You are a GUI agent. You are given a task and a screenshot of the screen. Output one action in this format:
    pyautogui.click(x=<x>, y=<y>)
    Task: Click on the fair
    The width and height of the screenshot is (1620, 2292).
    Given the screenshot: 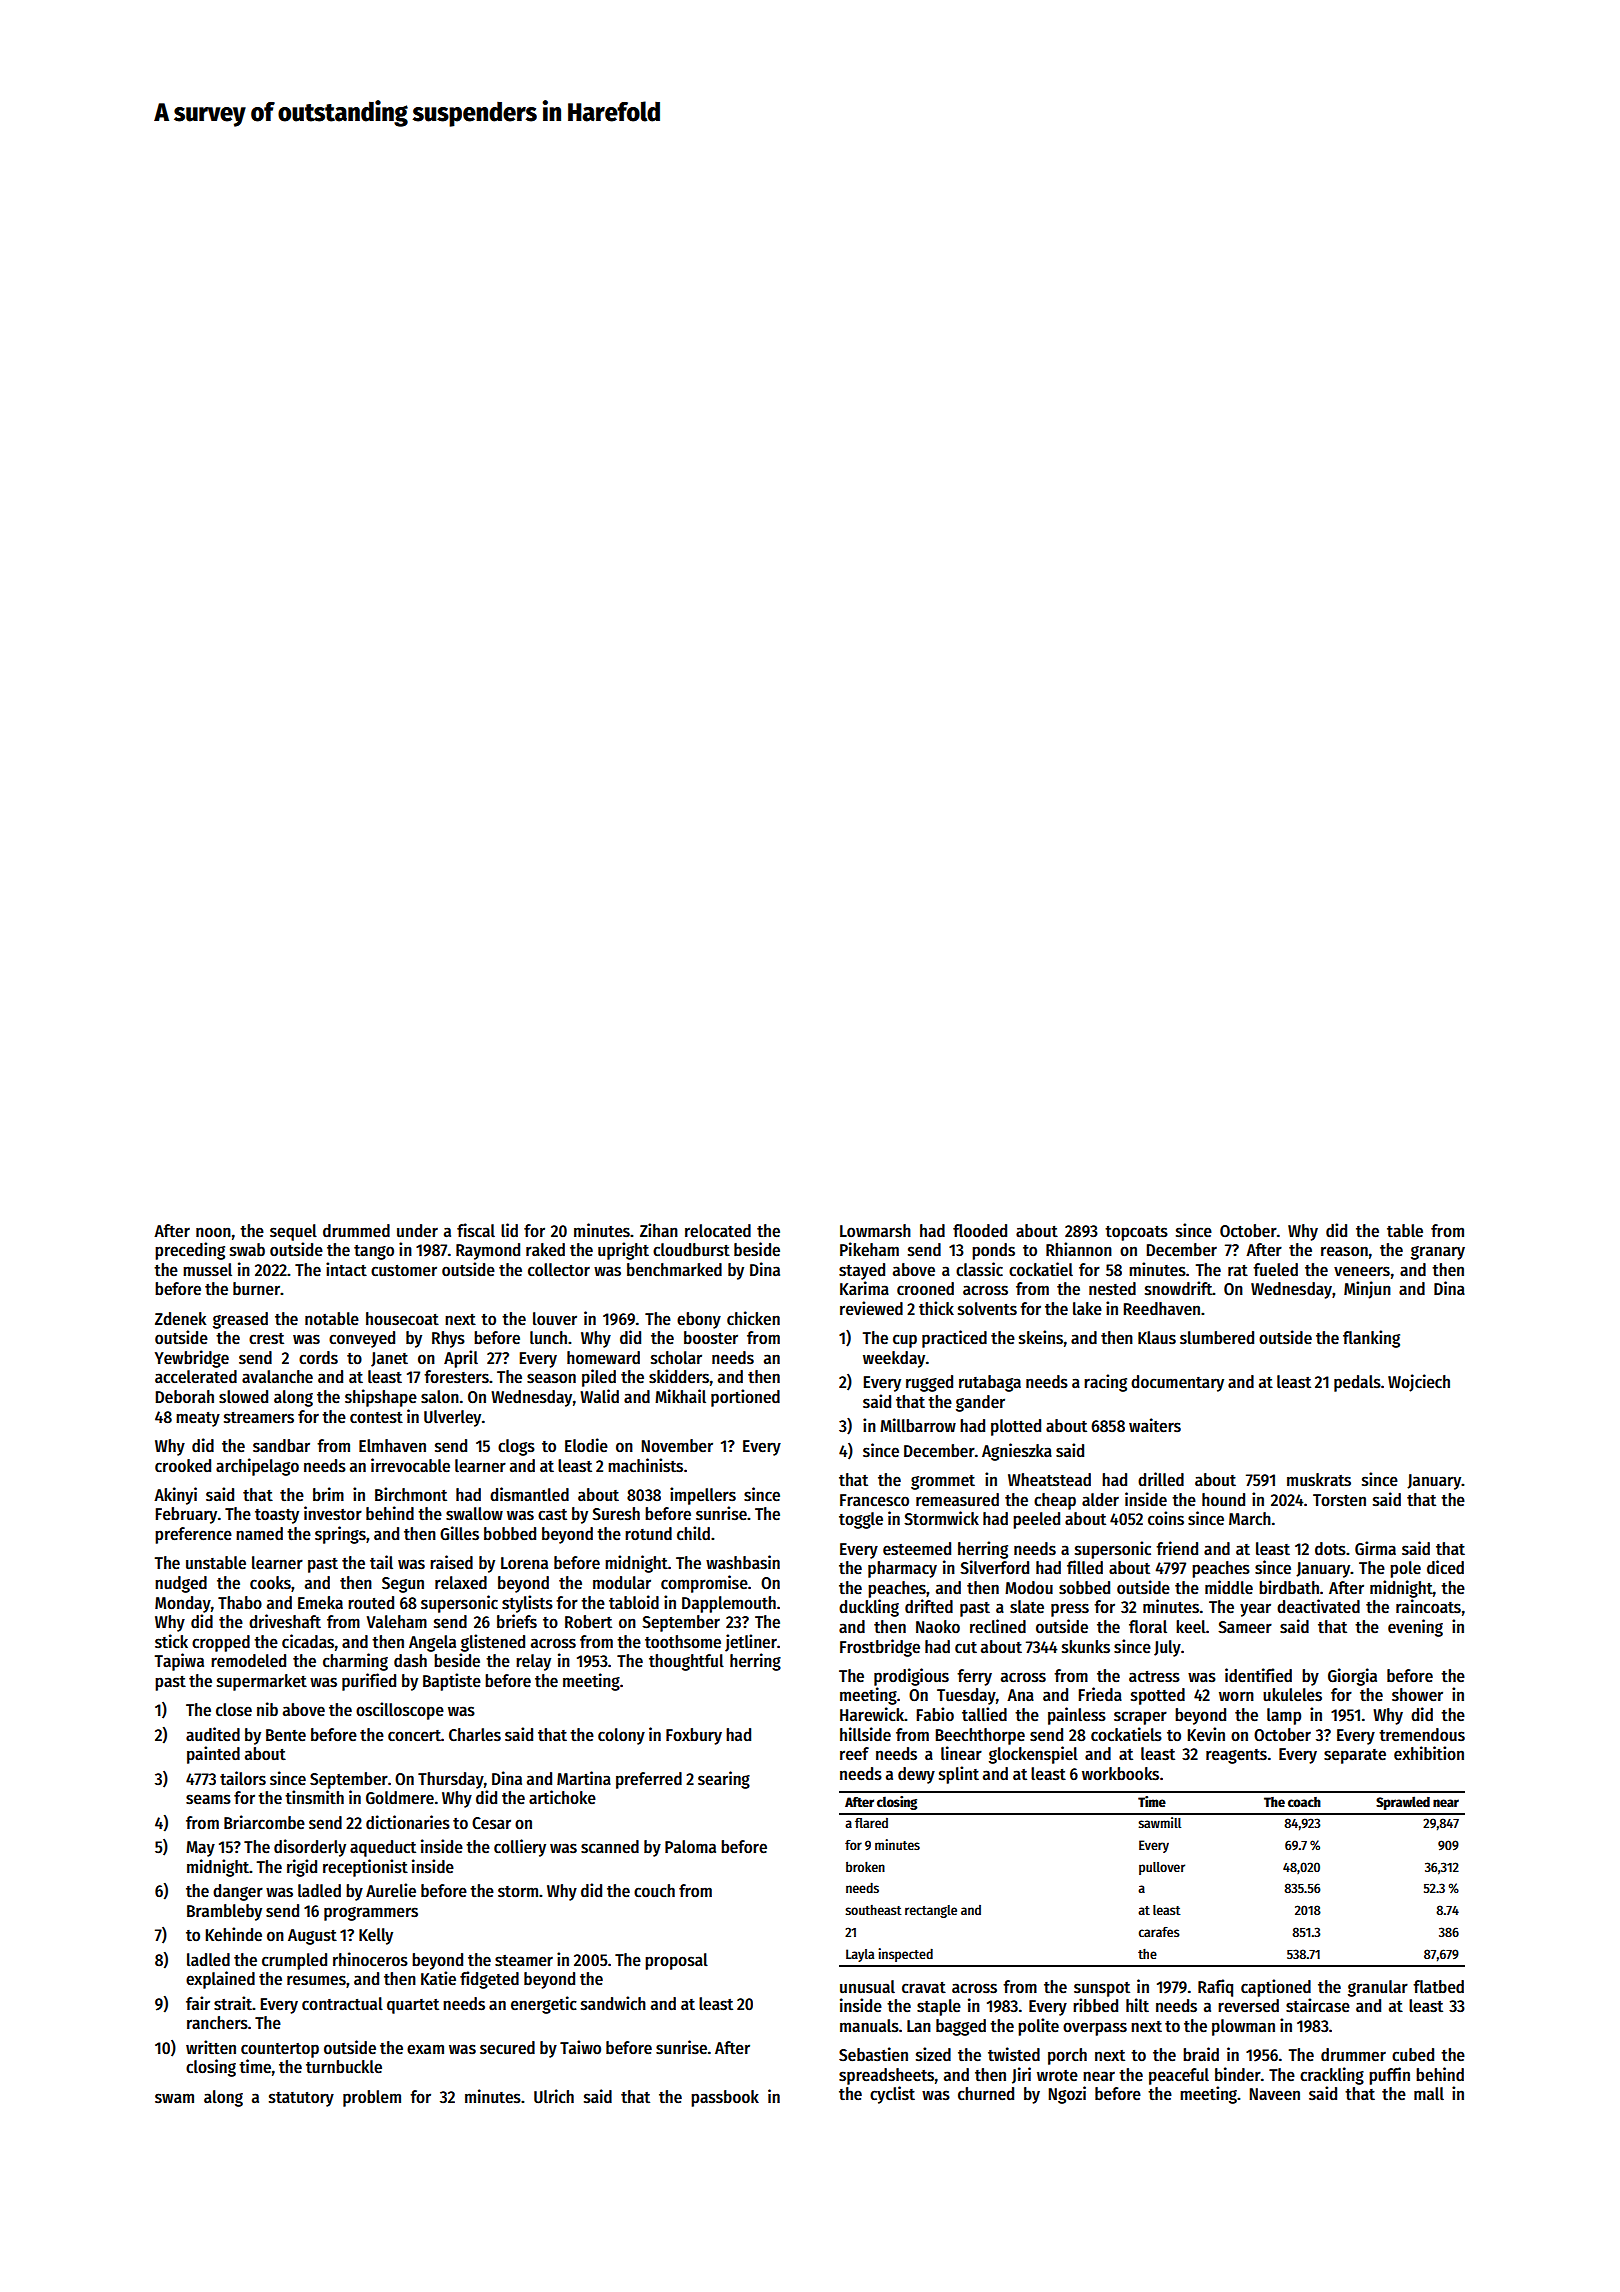 What is the action you would take?
    pyautogui.click(x=198, y=2003)
